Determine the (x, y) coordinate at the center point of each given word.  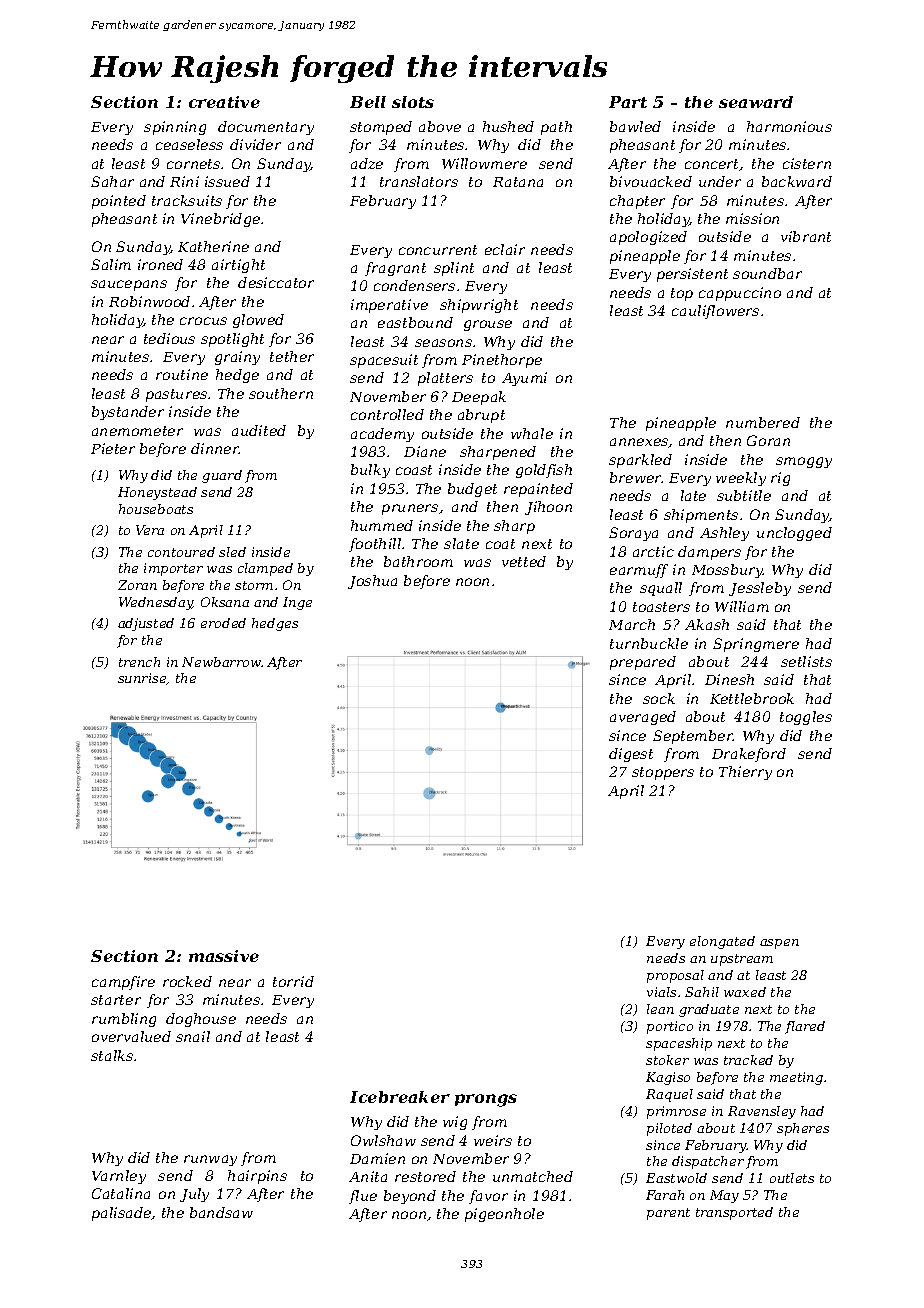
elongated (722, 942)
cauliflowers (715, 312)
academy (382, 435)
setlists (806, 661)
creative (224, 102)
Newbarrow (222, 662)
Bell (368, 102)
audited (259, 430)
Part (628, 102)
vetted (524, 561)
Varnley (119, 1177)
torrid (293, 981)
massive (224, 956)
